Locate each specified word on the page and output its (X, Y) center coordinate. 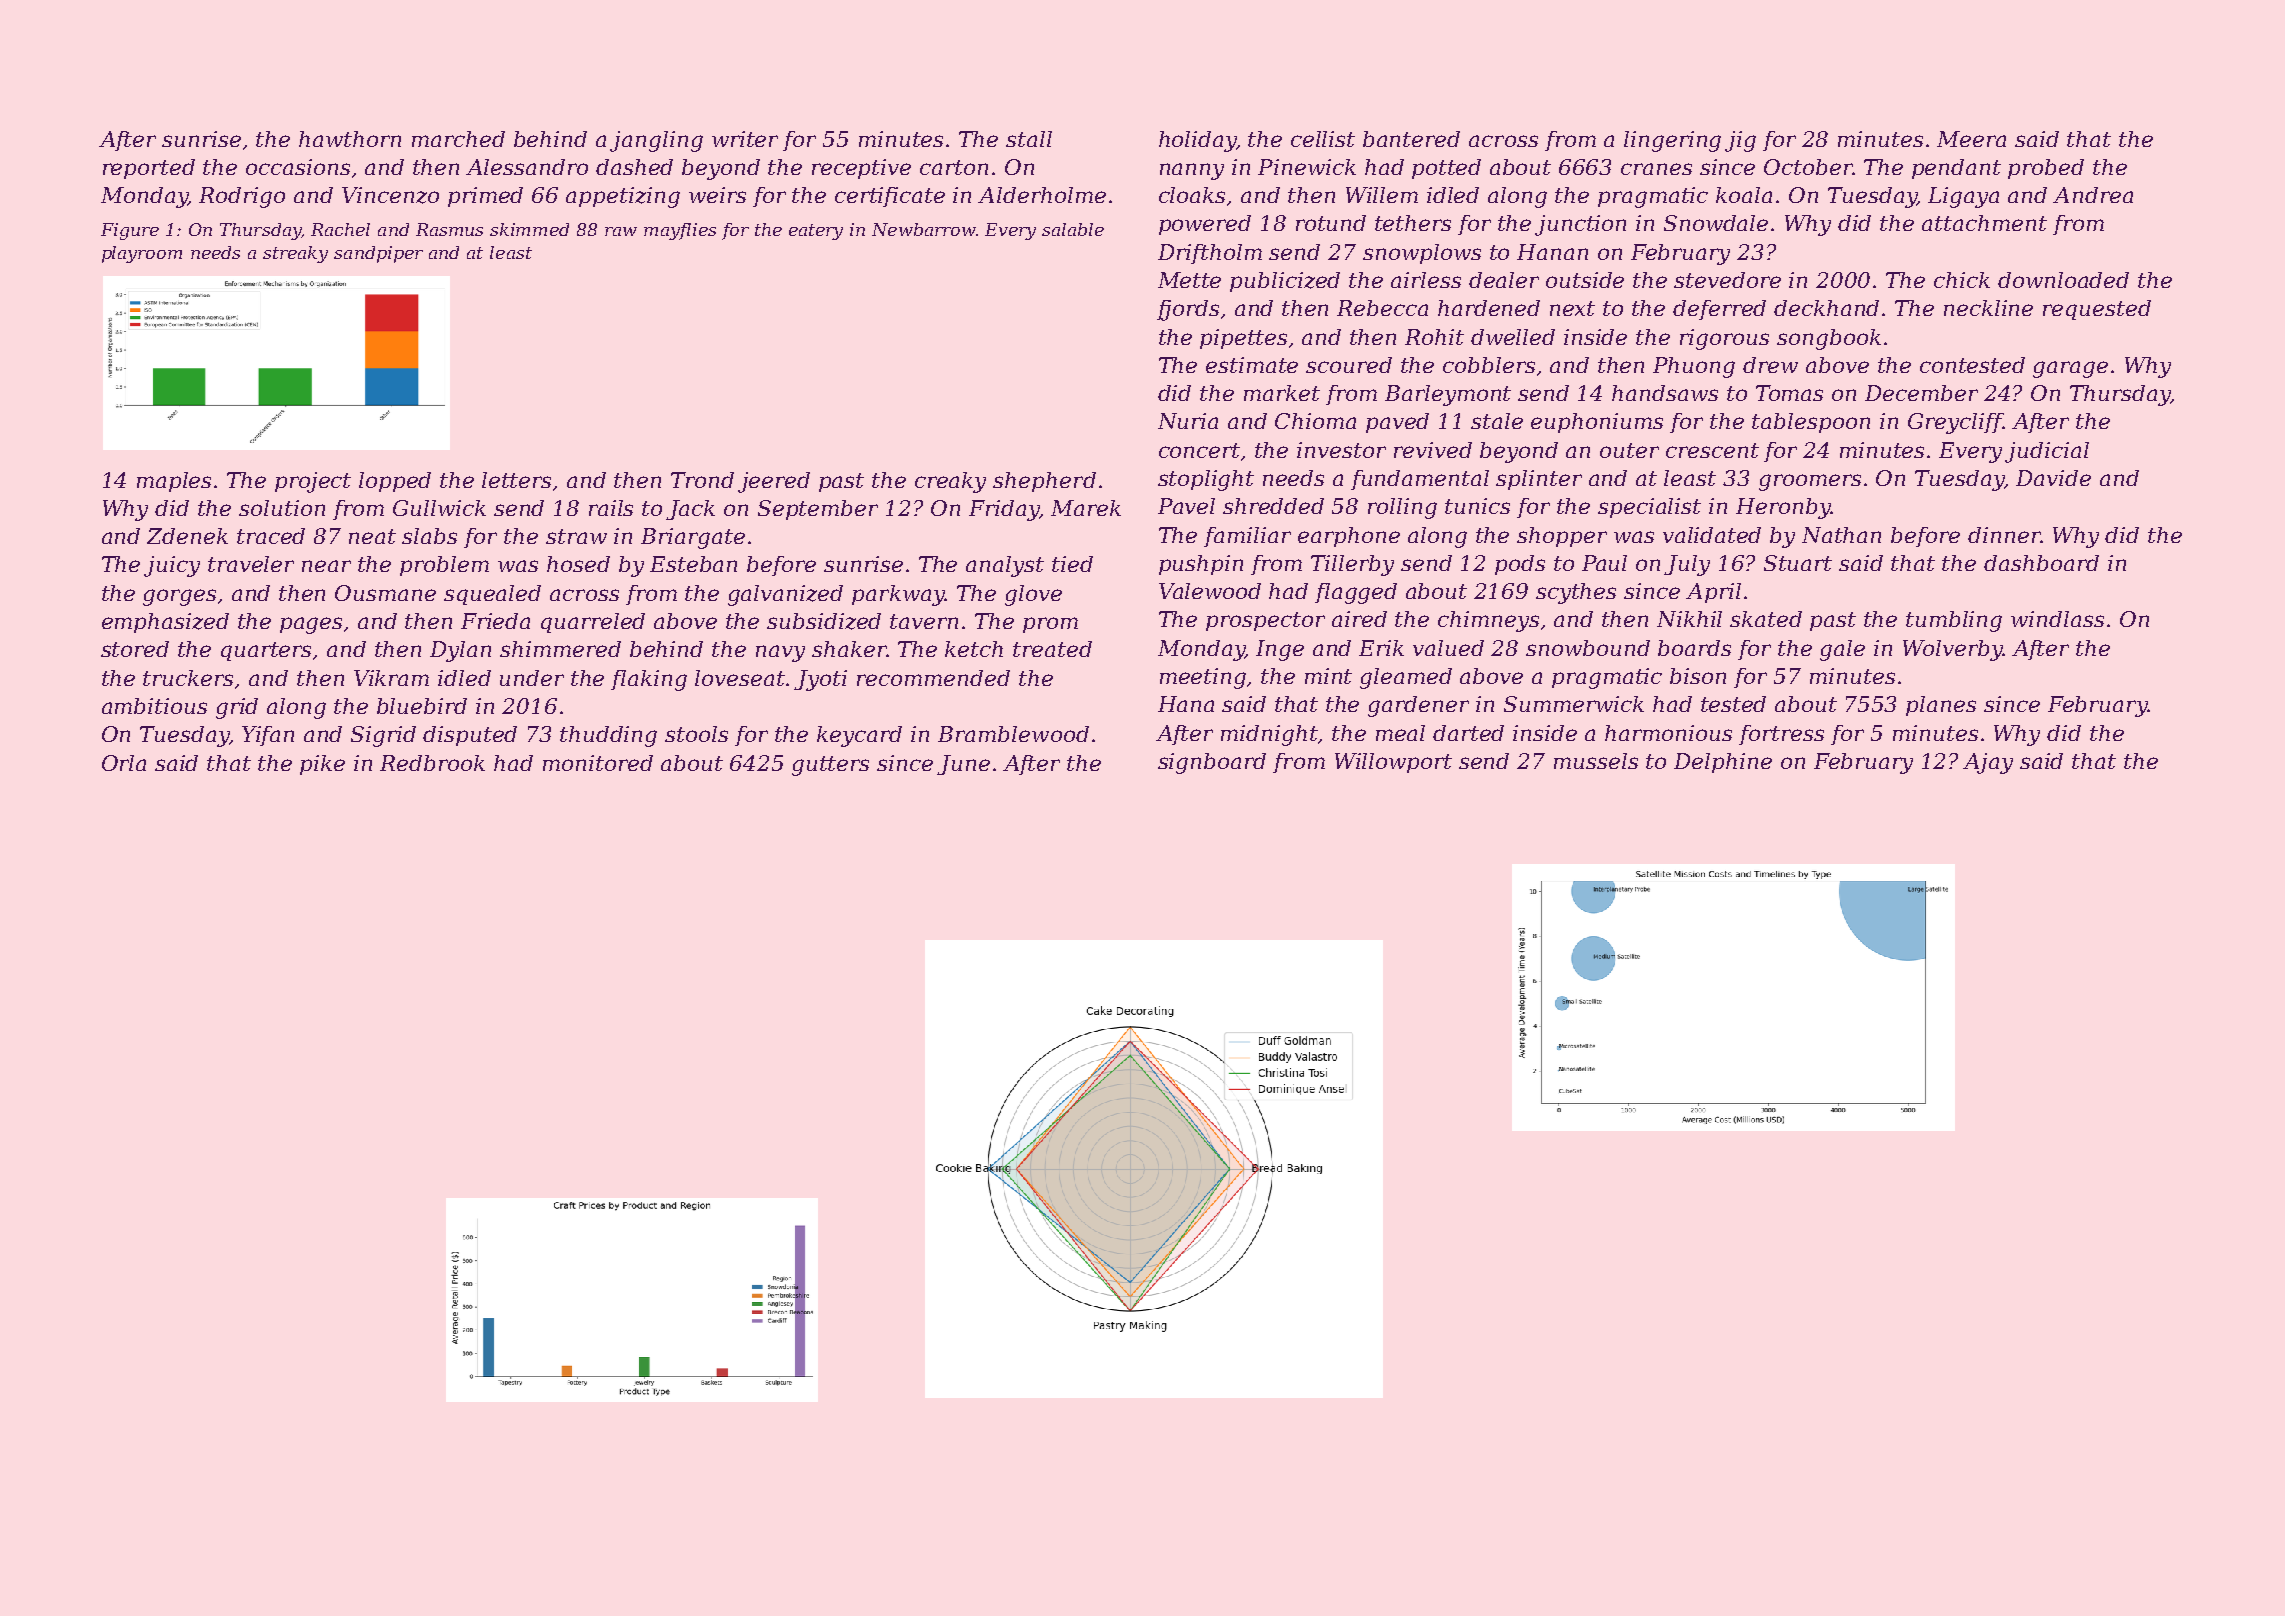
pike (322, 765)
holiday (1198, 141)
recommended (933, 678)
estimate (1252, 365)
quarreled (593, 623)
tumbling (1954, 621)
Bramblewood (1013, 734)
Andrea (2093, 195)
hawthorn (350, 139)
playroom (142, 254)
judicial (2047, 452)
